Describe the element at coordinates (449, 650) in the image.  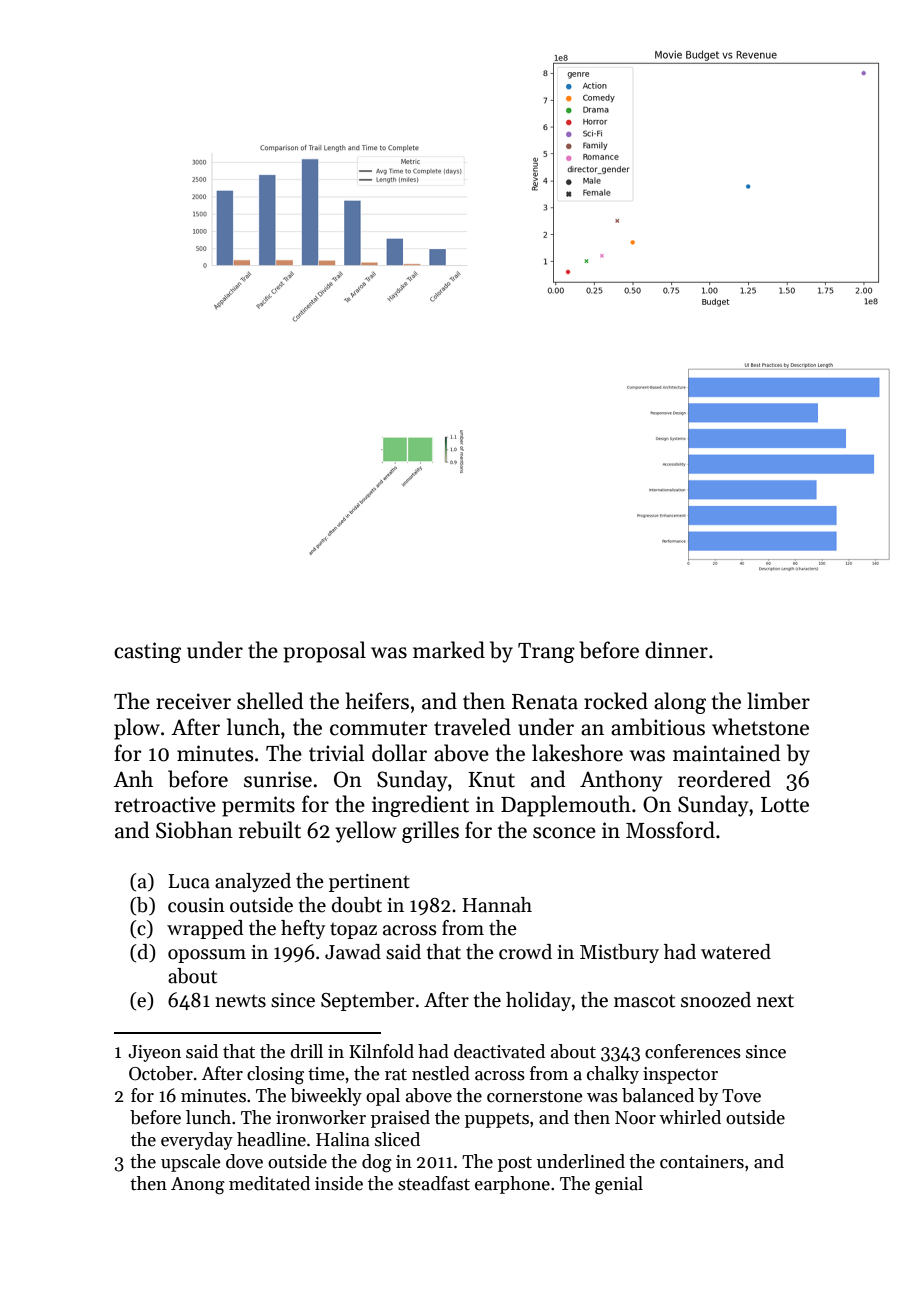
I see `marked` at that location.
